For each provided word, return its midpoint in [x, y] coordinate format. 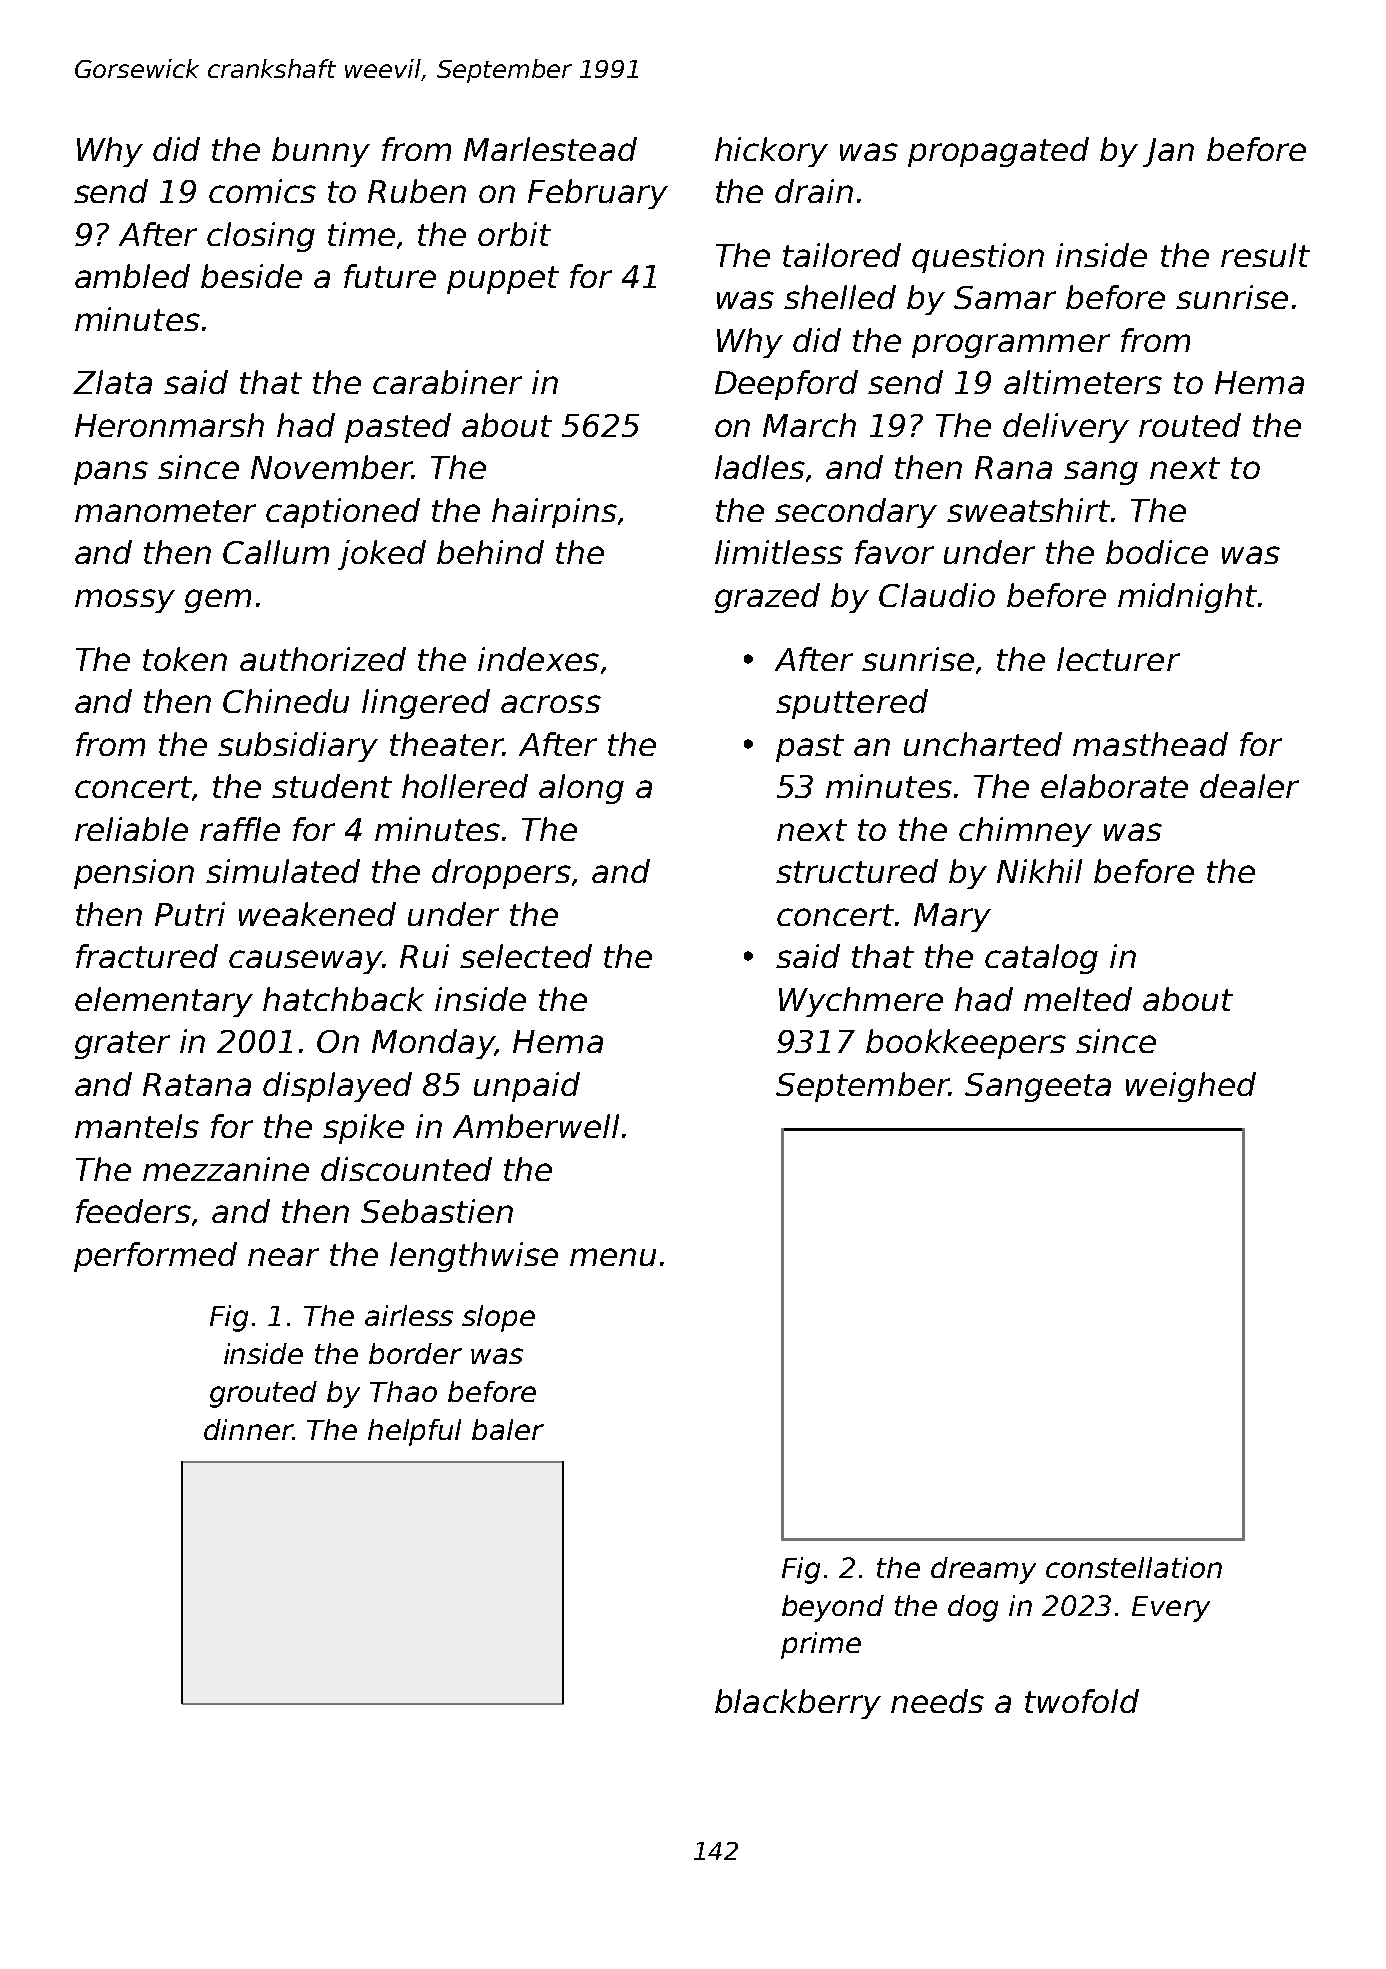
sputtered [852, 704]
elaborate [1114, 786]
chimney [1025, 832]
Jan [1168, 152]
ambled [132, 276]
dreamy [983, 1570]
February [598, 194]
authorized [323, 659]
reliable [131, 829]
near [283, 1257]
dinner [248, 1429]
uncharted [983, 744]
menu [613, 1257]
